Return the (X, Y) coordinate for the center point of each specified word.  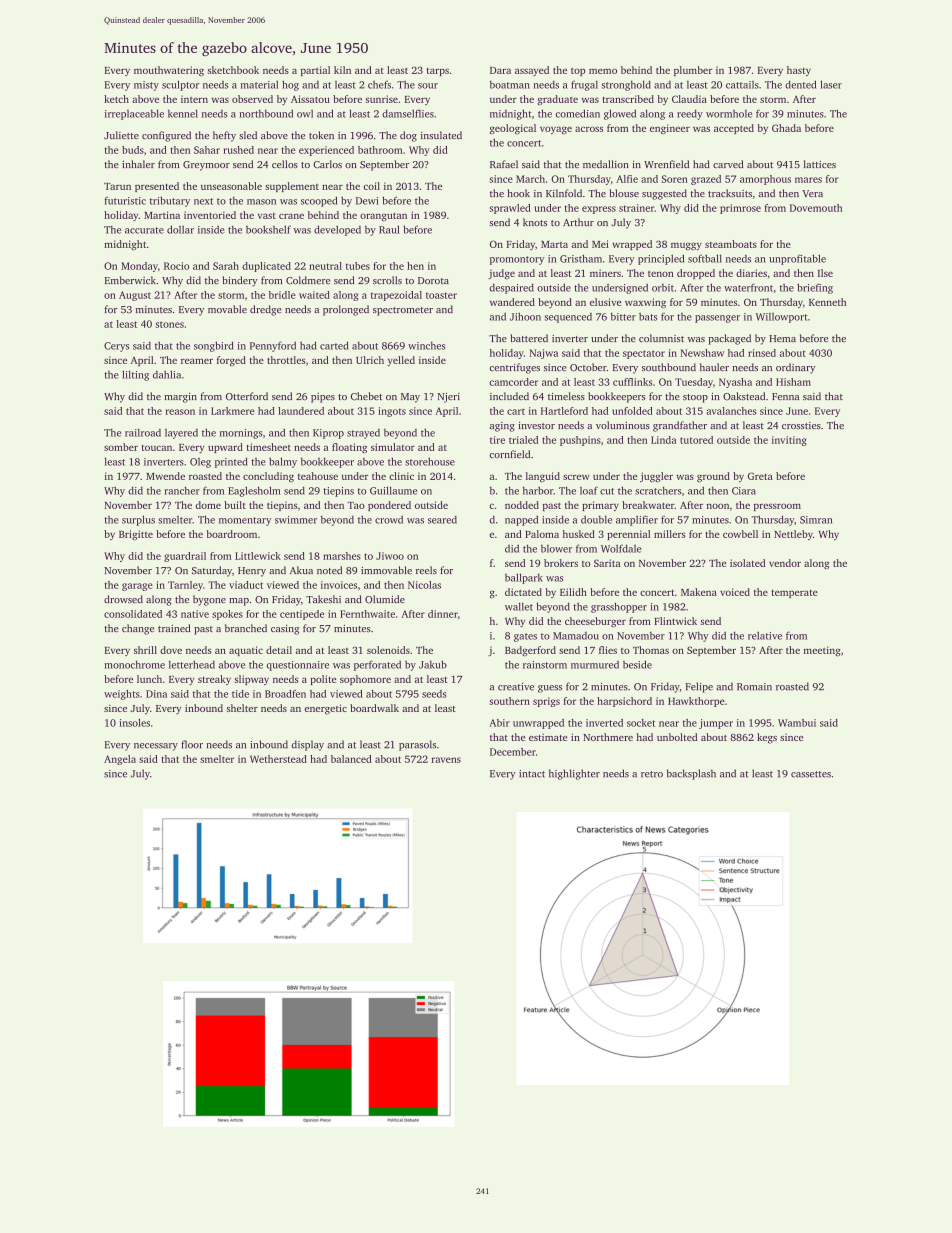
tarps (438, 72)
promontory (517, 260)
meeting (822, 651)
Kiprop (328, 434)
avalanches (731, 411)
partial (315, 71)
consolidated (133, 614)
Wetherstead (278, 759)
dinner (443, 614)
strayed (363, 434)
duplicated (266, 267)
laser (831, 84)
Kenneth (827, 302)
